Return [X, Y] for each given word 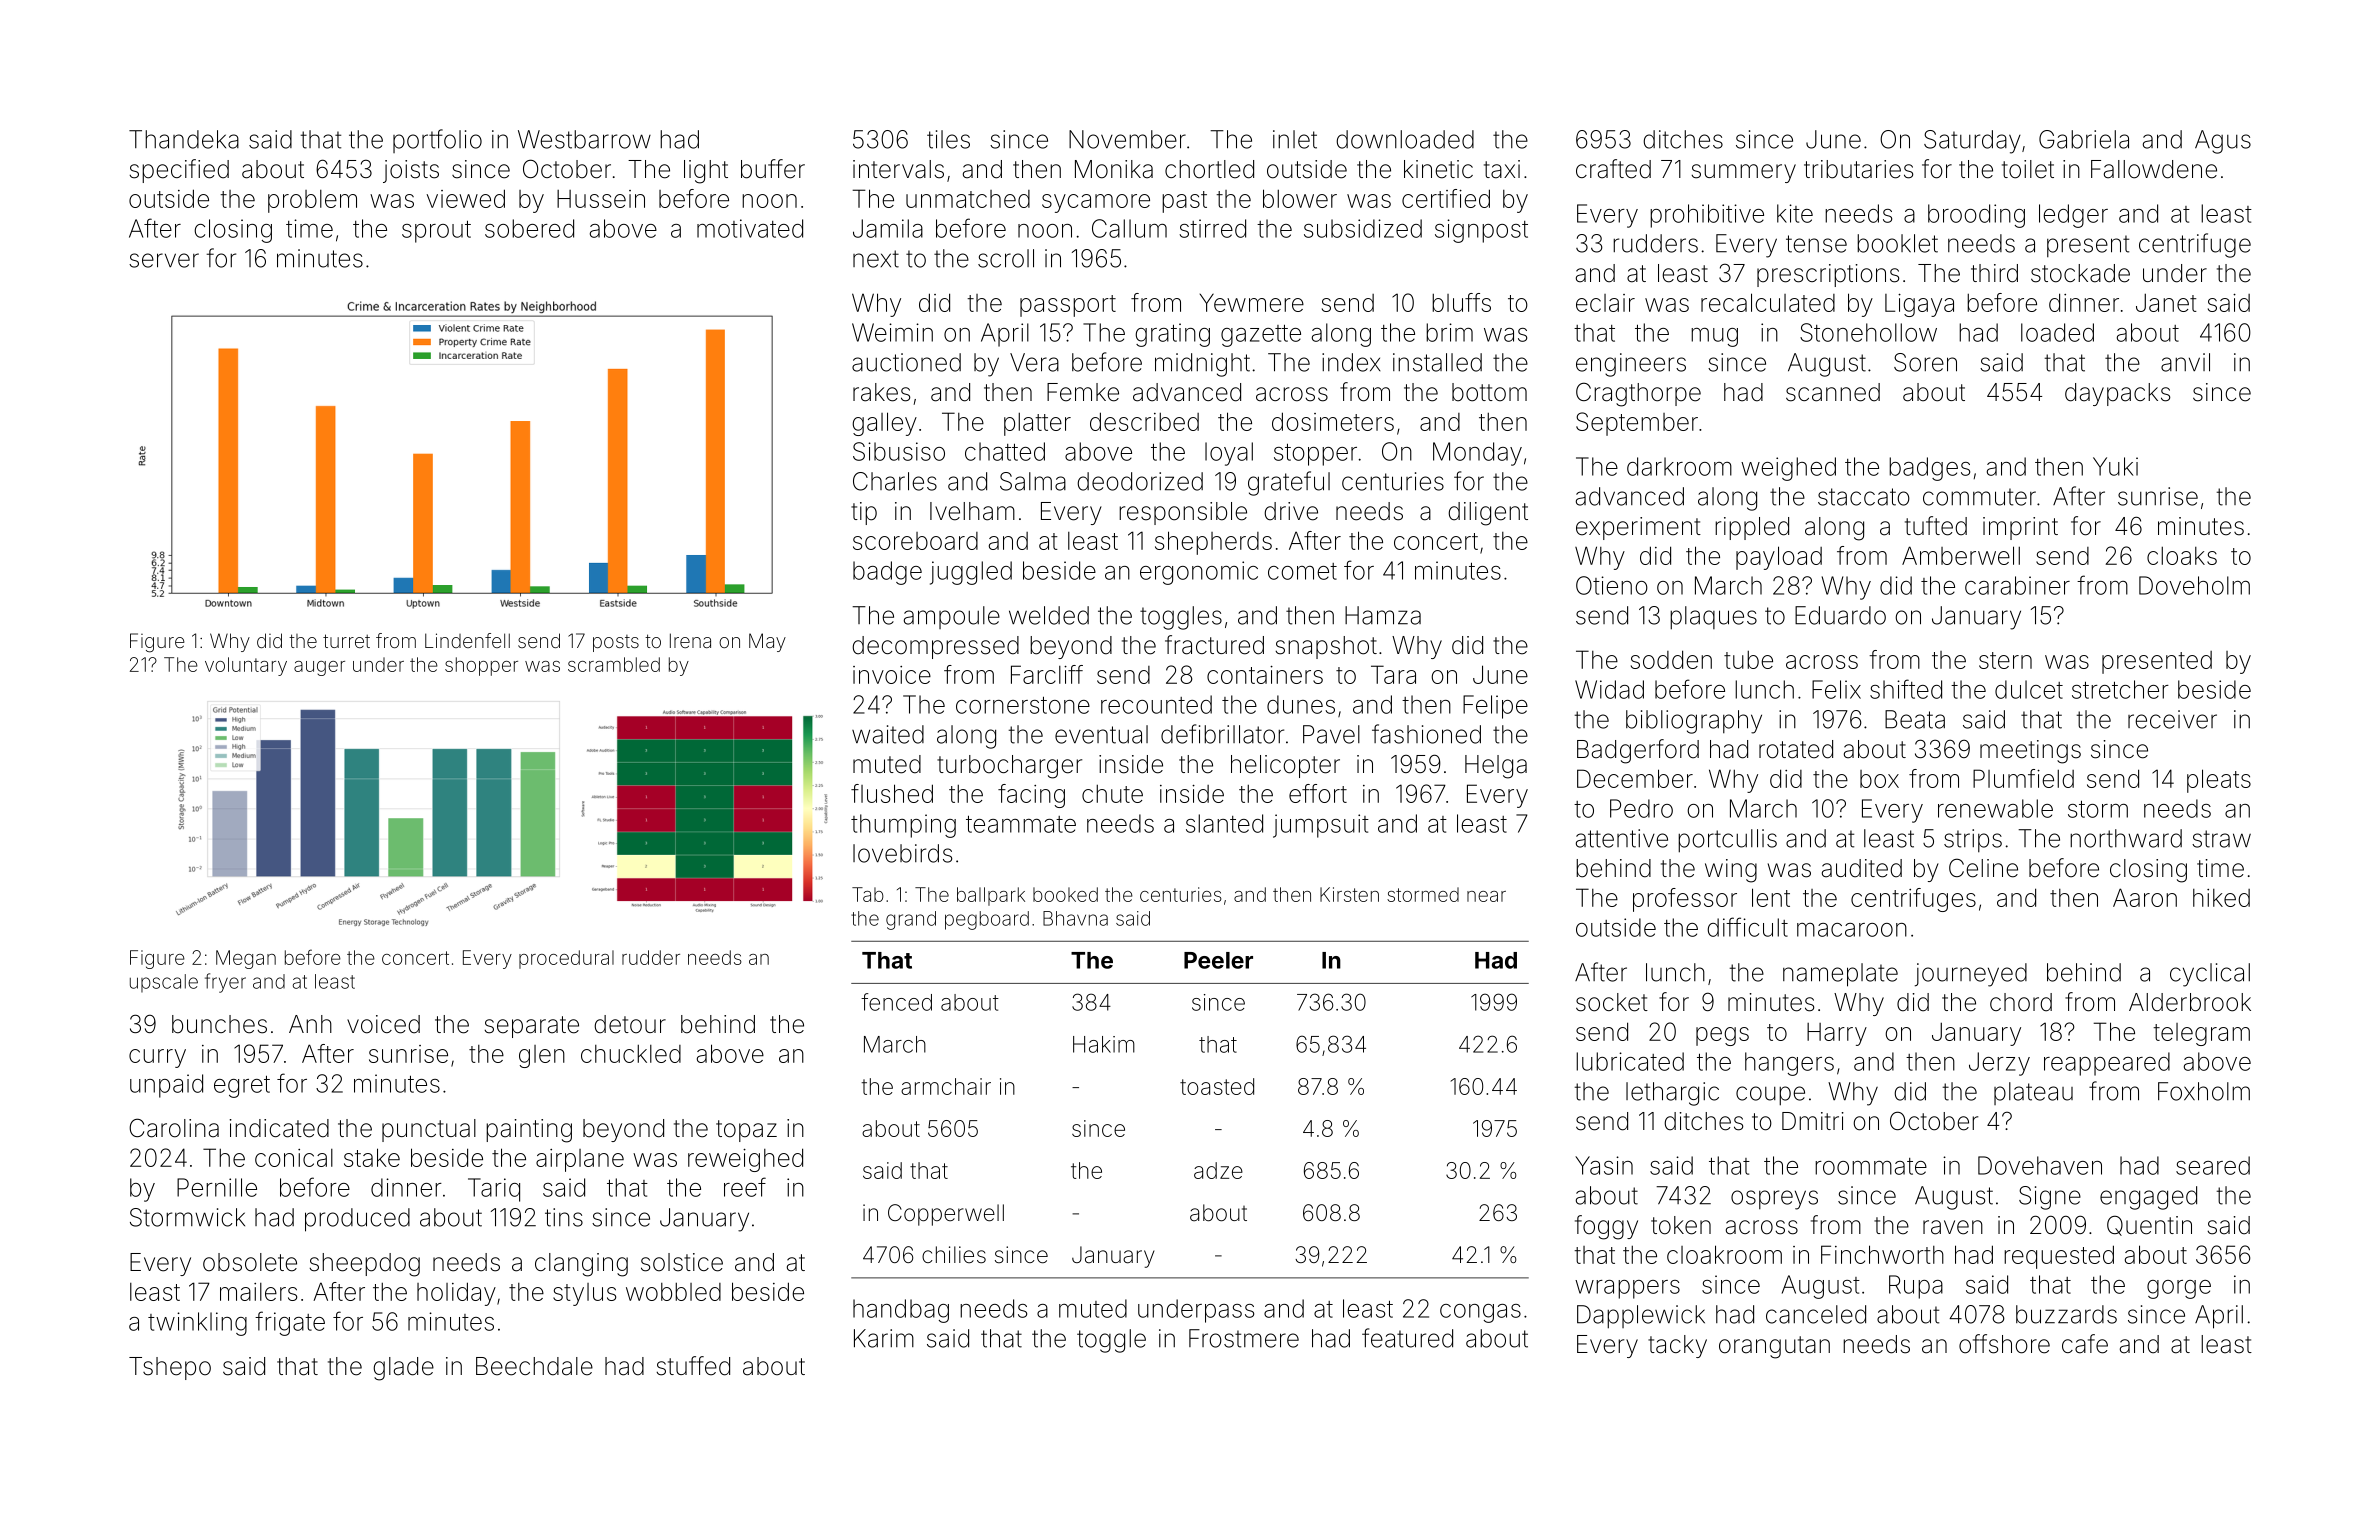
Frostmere [1244, 1338]
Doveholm [2194, 585]
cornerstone [1023, 705]
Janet [2166, 302]
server [164, 260]
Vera [1034, 362]
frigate [290, 1323]
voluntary [246, 666]
